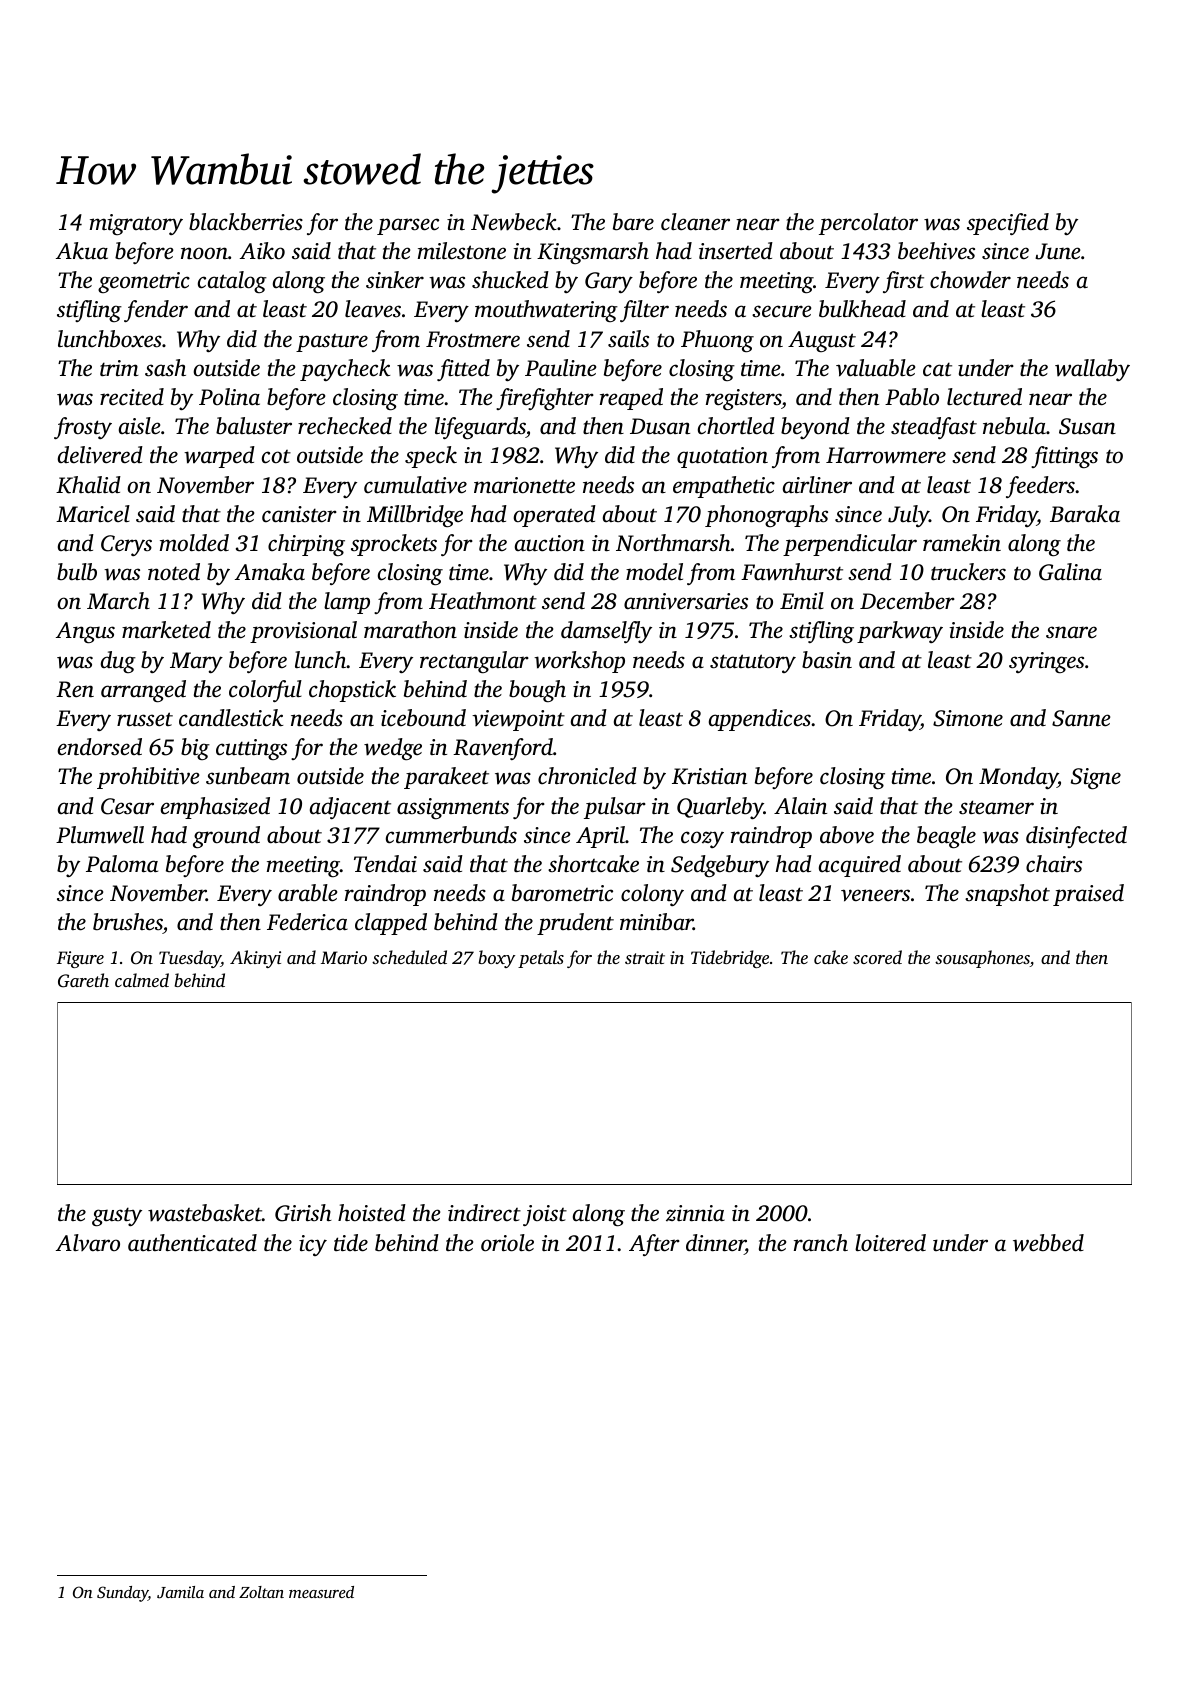  I want to click on chronicled, so click(587, 776).
